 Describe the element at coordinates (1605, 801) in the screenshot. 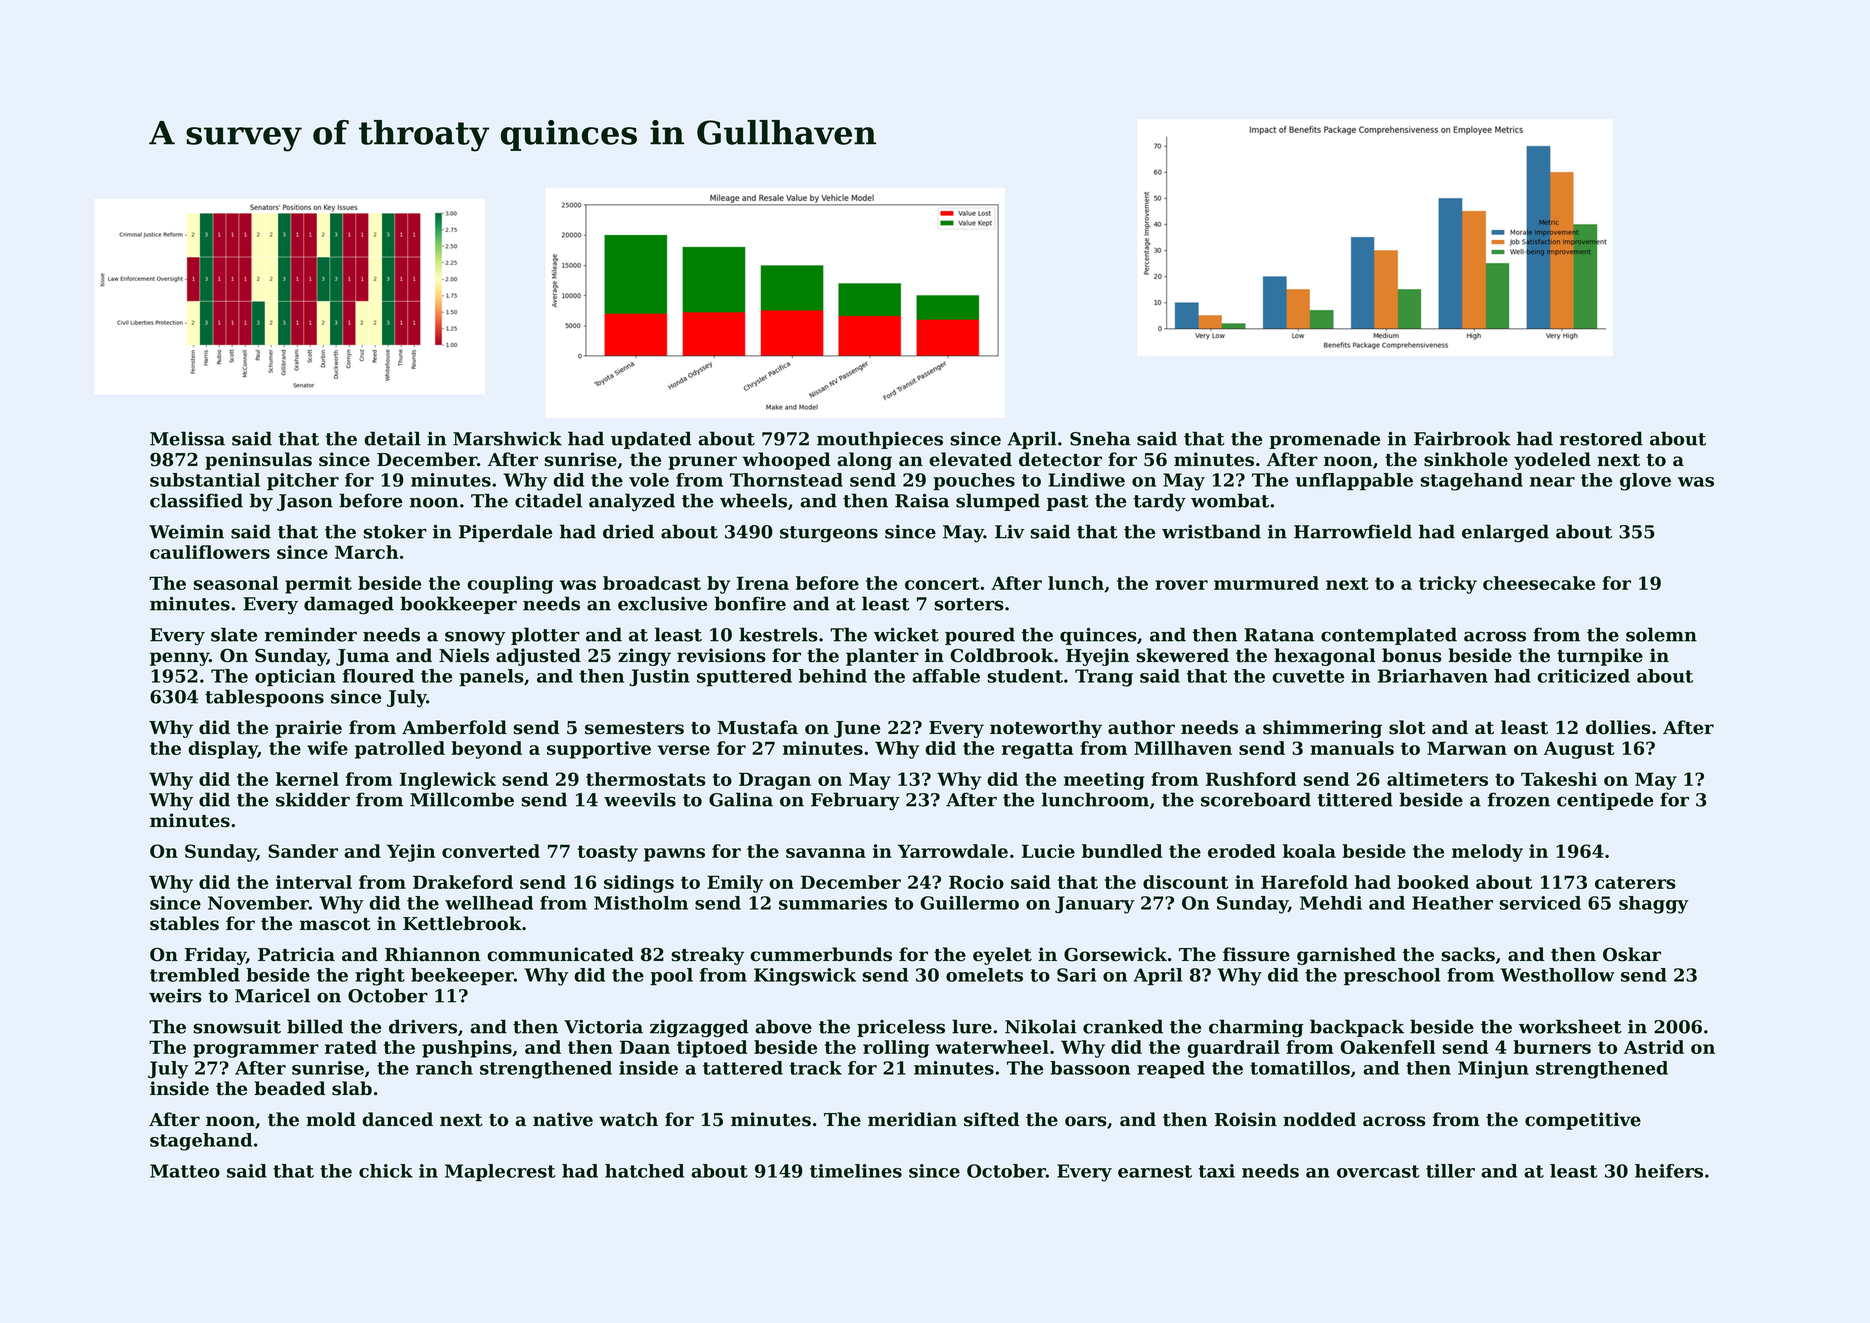

I see `centipede` at that location.
